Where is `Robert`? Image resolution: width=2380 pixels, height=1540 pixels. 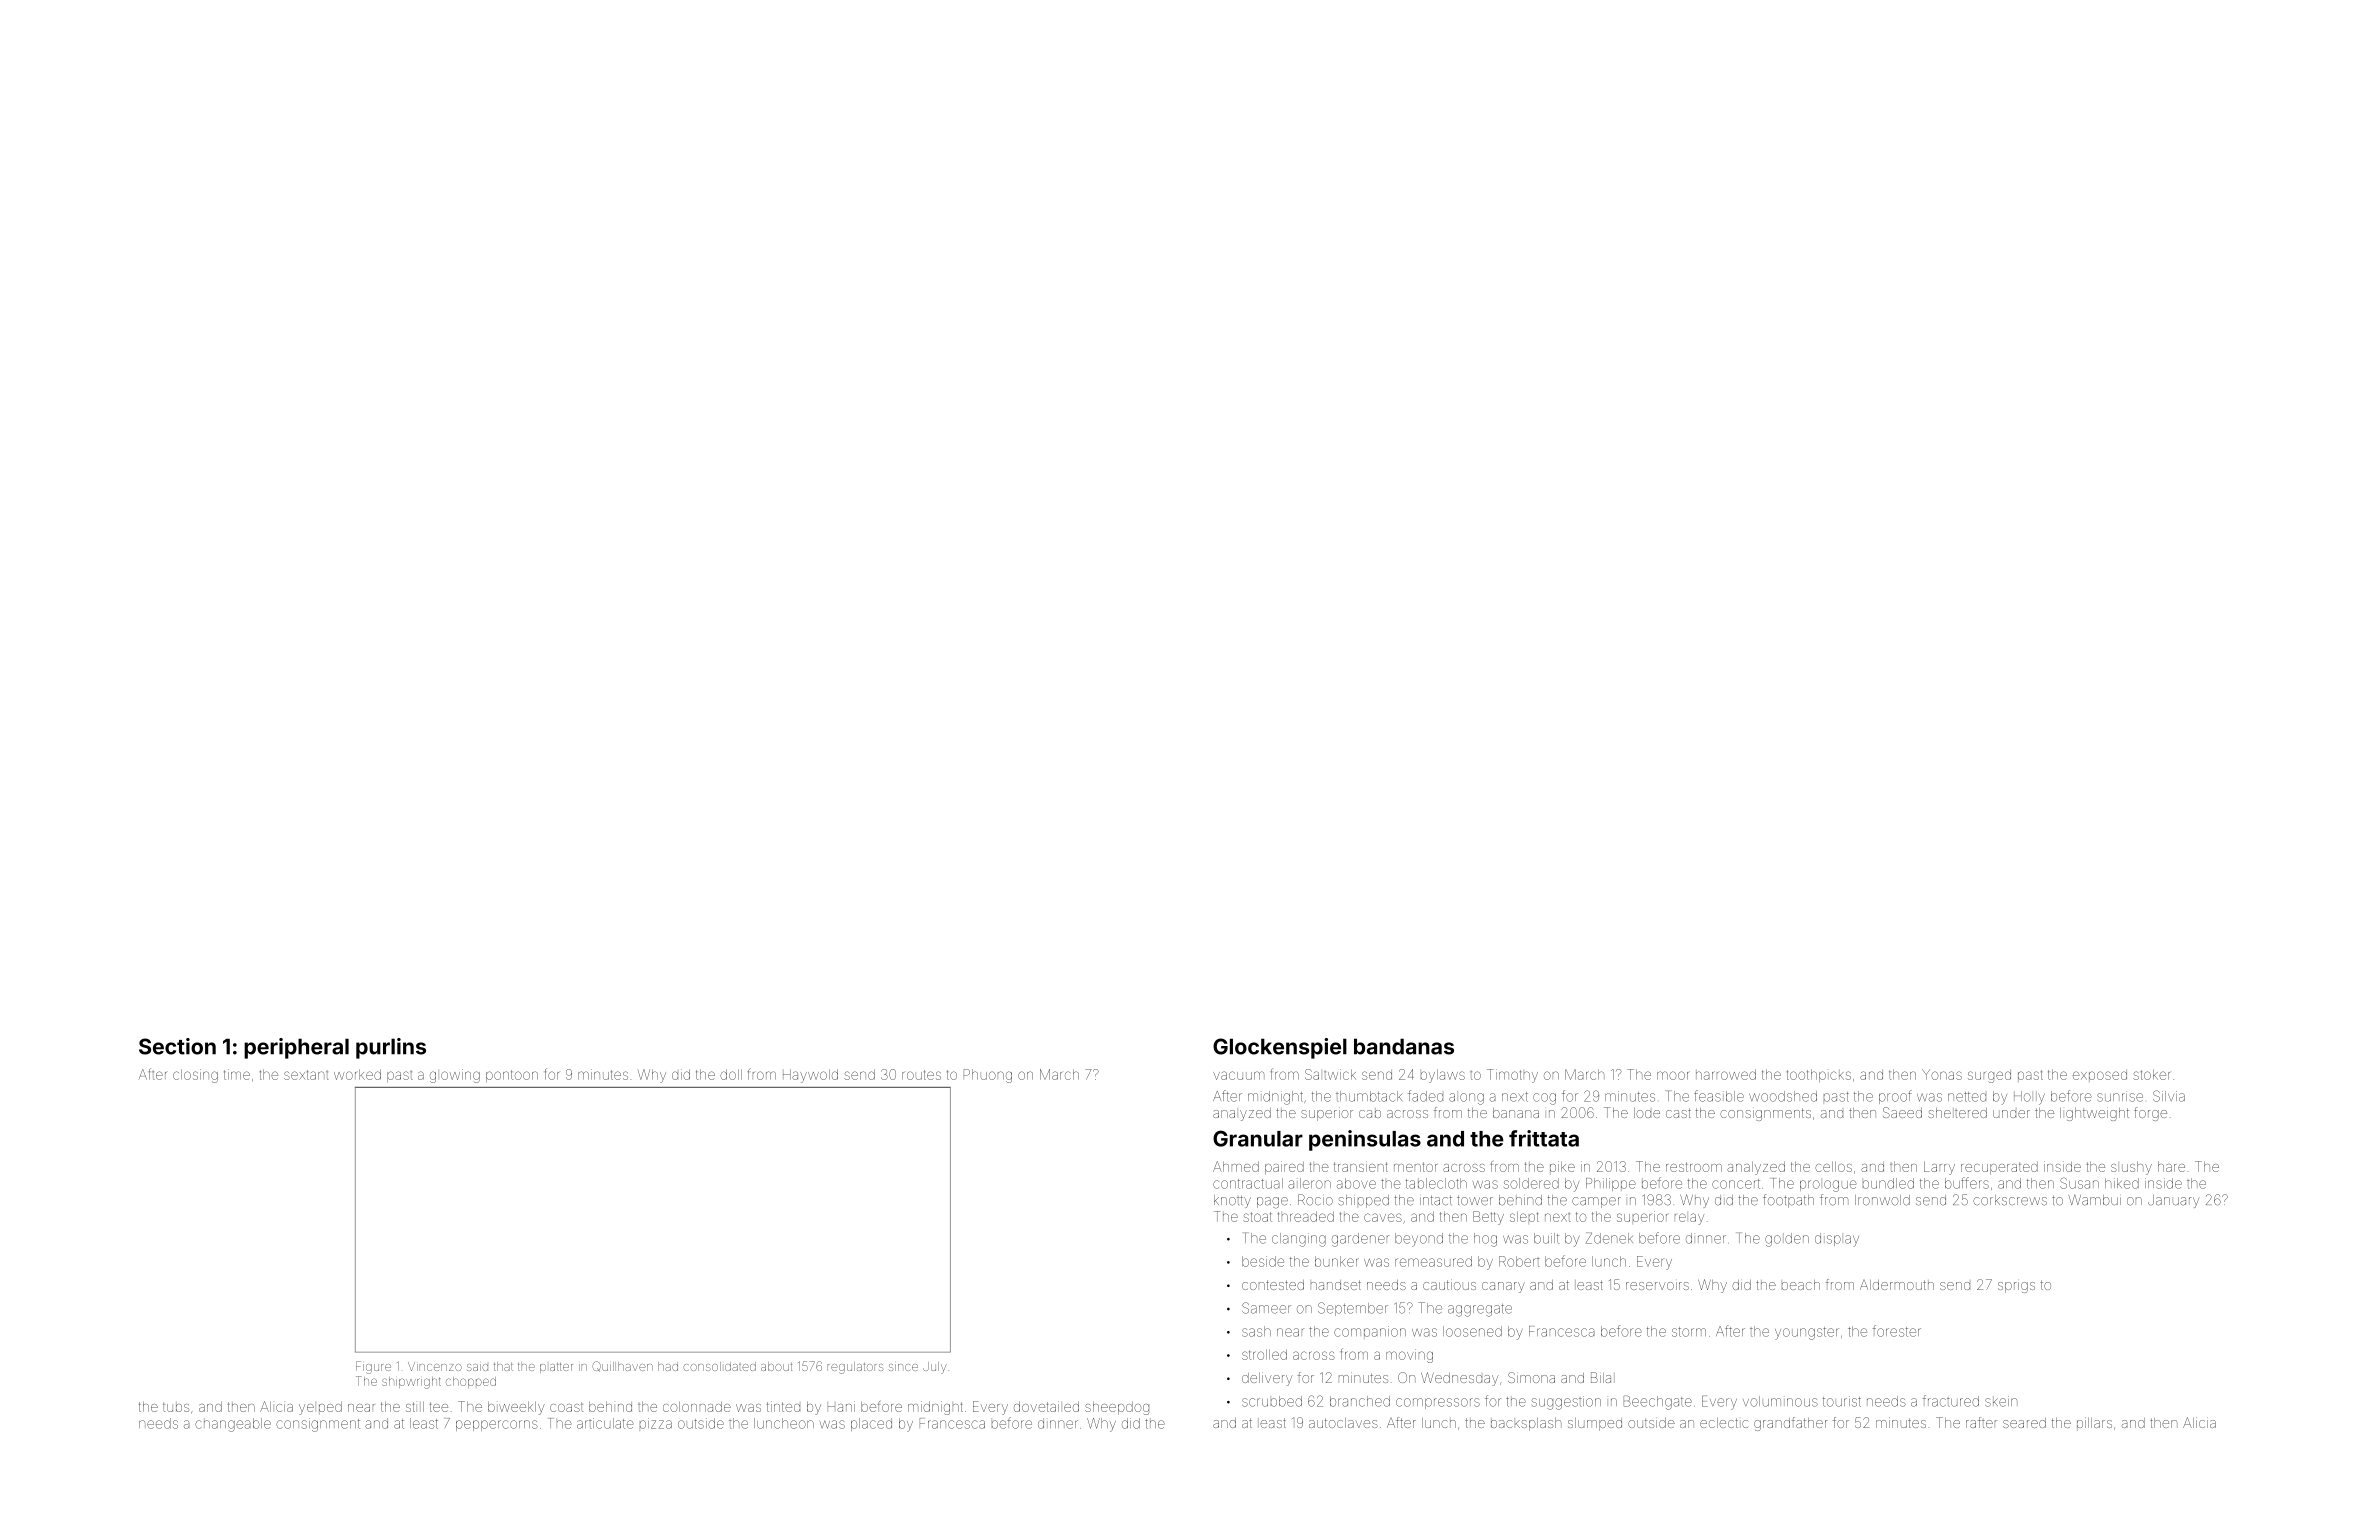
Robert is located at coordinates (1519, 1261).
